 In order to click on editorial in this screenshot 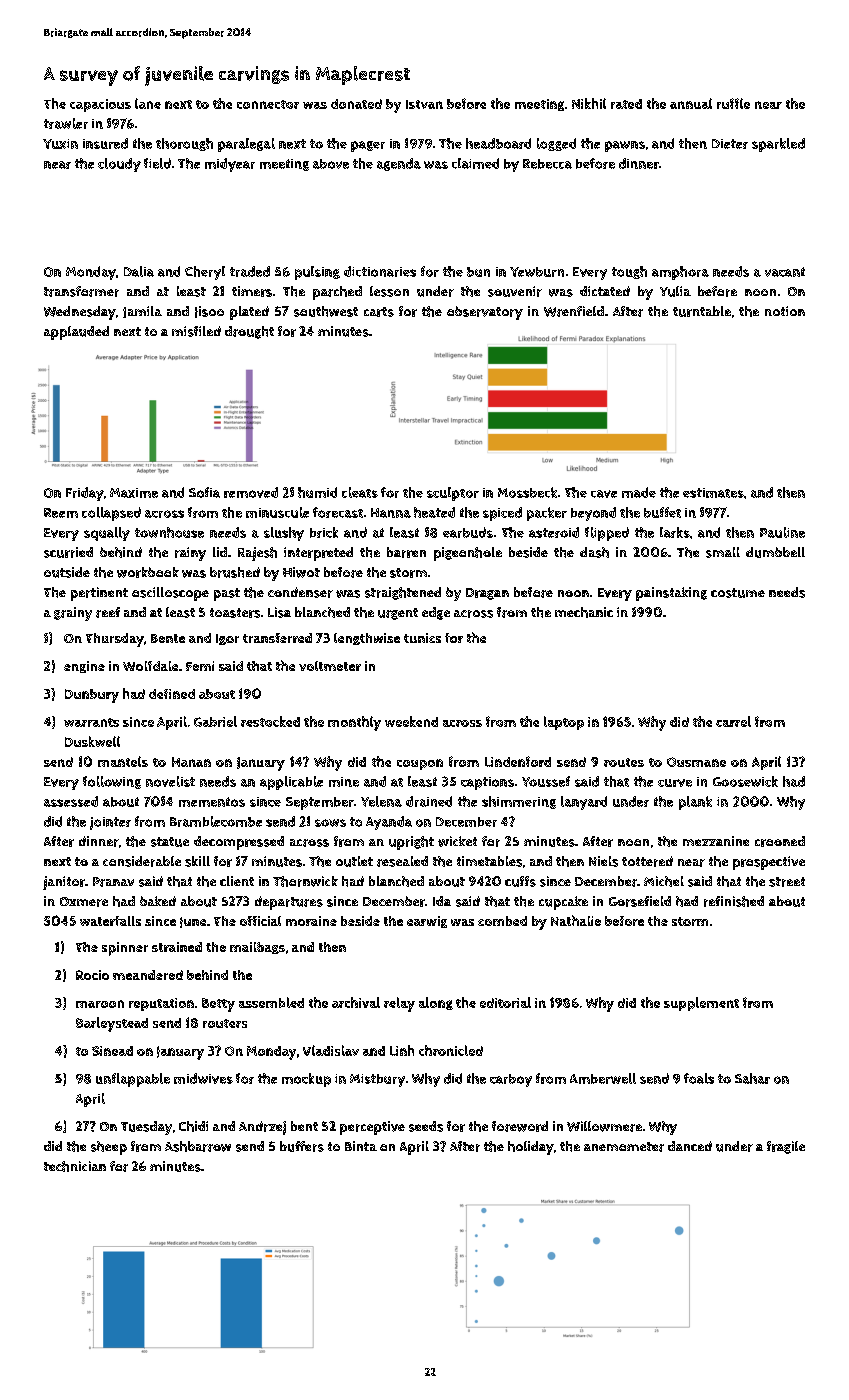, I will do `click(505, 1002)`.
